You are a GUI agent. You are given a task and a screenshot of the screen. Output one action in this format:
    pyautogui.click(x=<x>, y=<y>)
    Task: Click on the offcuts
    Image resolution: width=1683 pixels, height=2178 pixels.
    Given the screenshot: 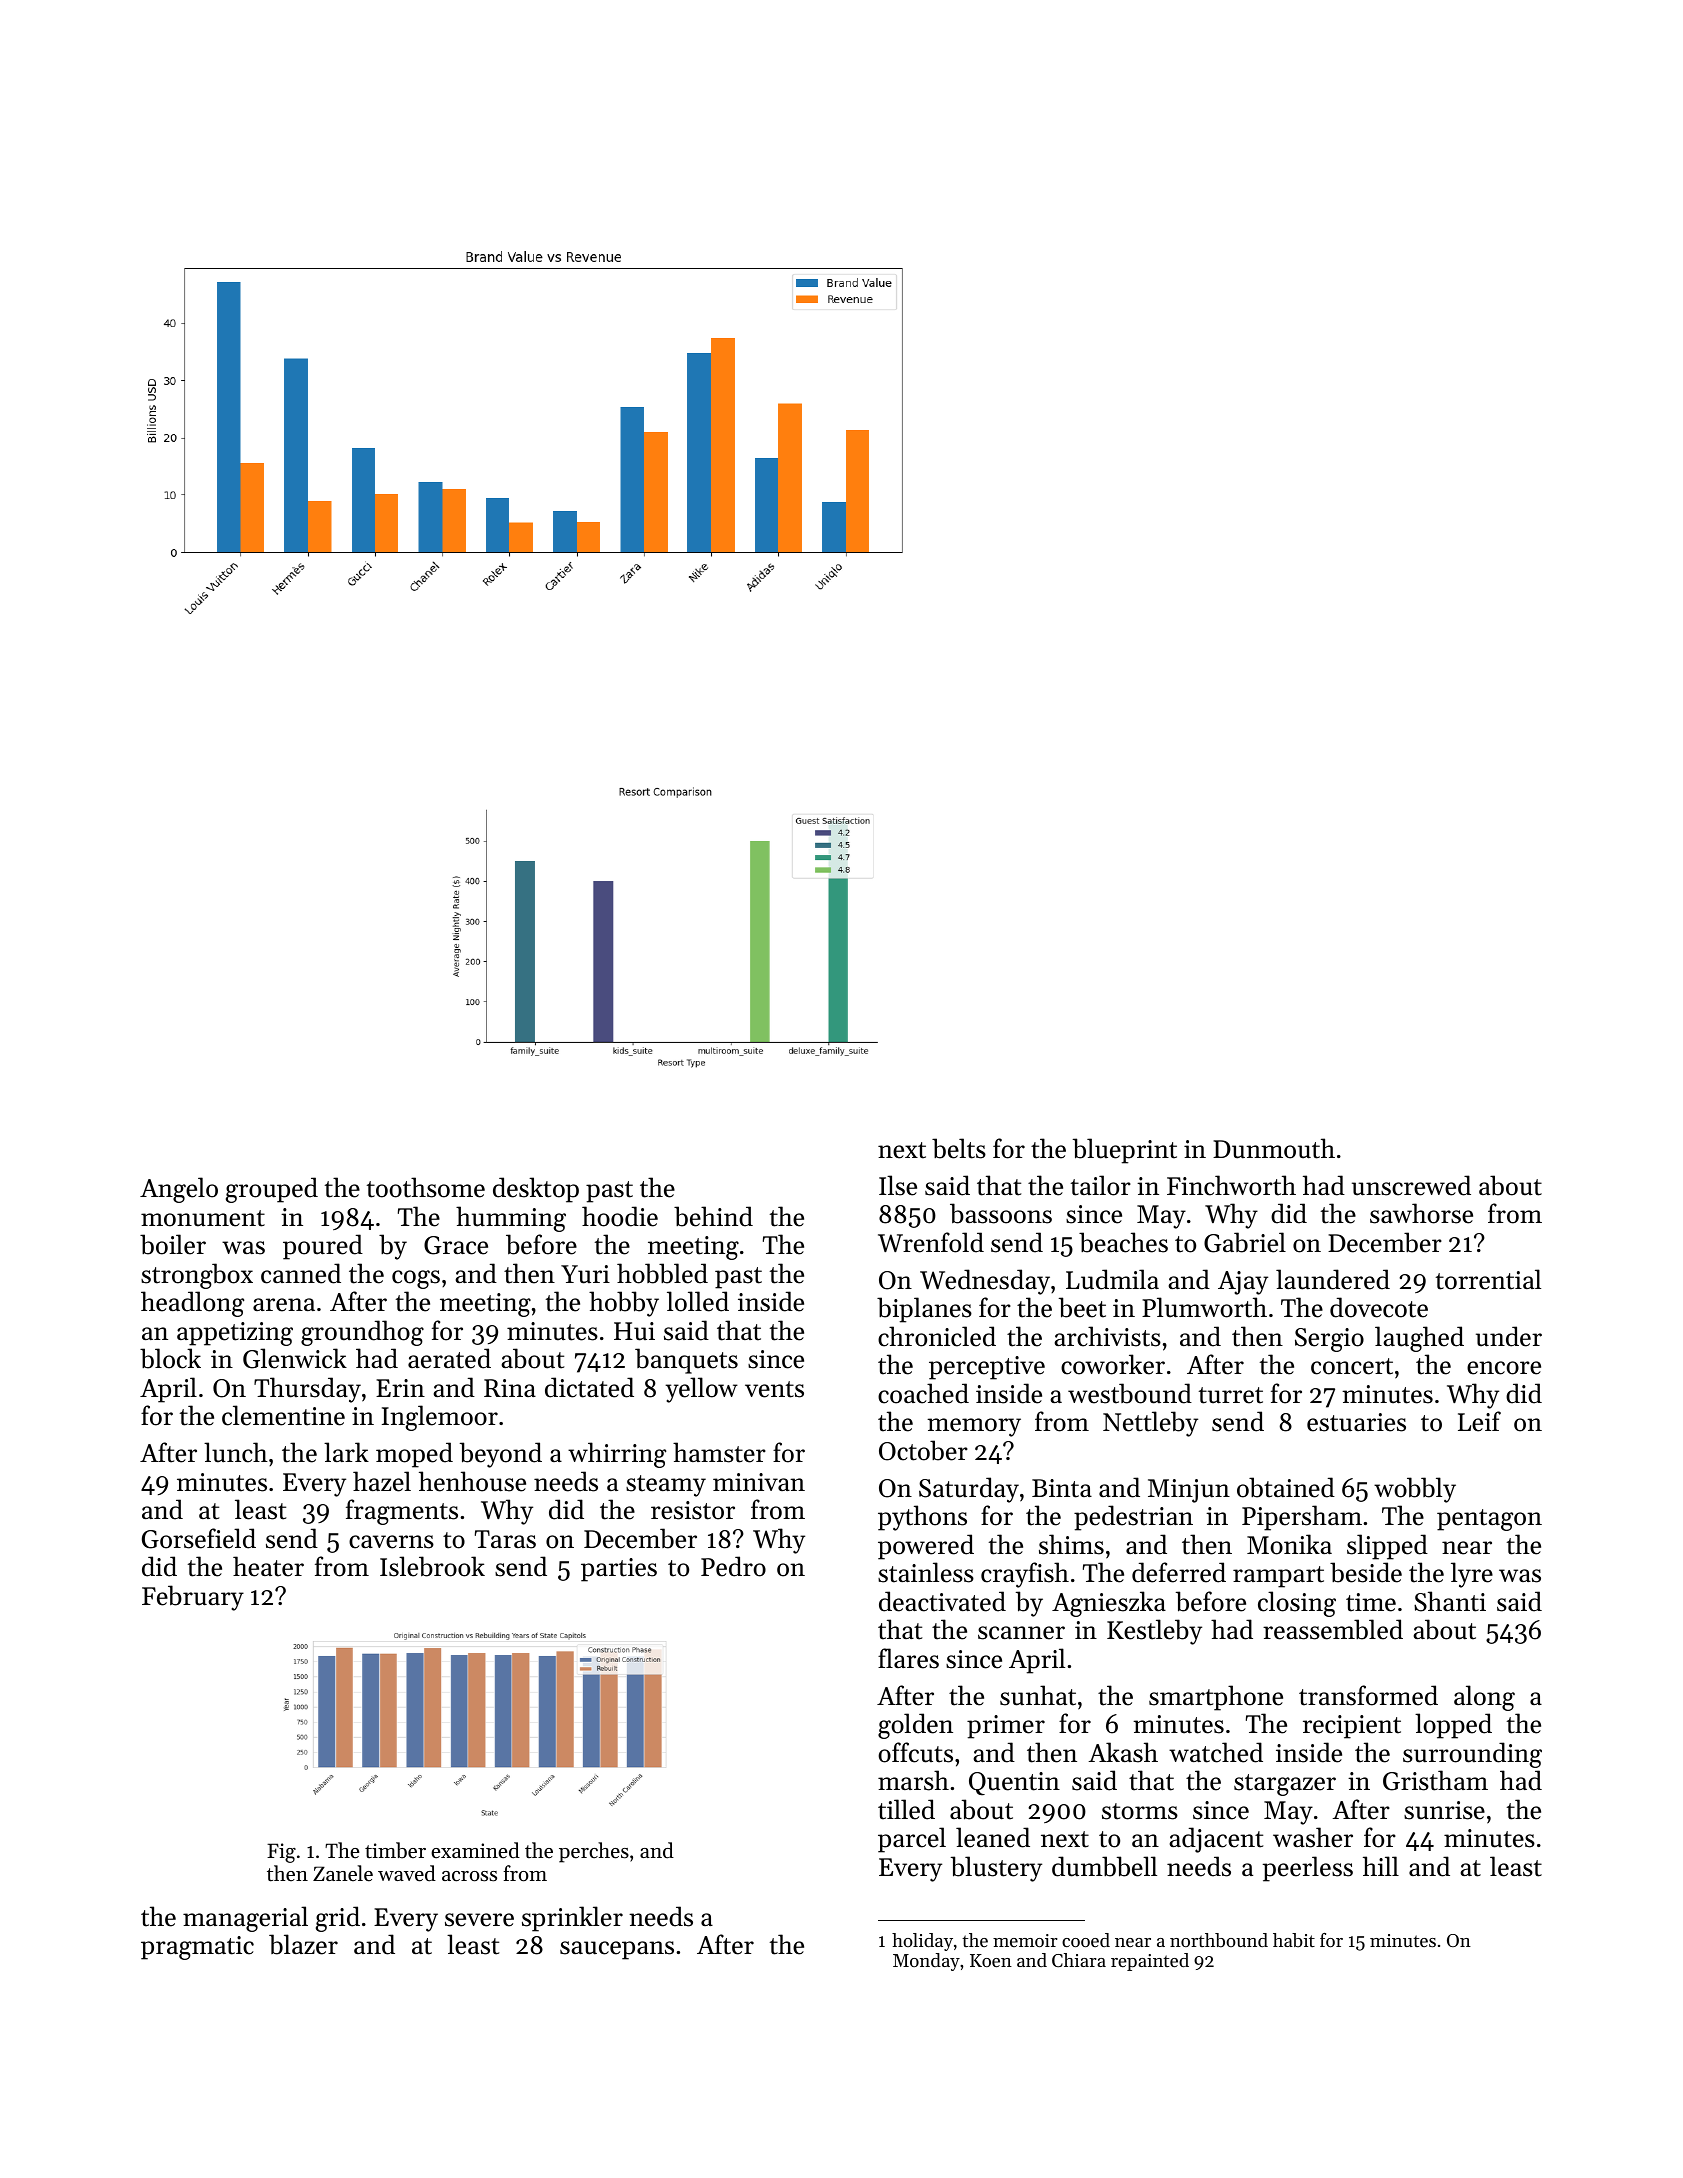 What is the action you would take?
    pyautogui.click(x=915, y=1752)
